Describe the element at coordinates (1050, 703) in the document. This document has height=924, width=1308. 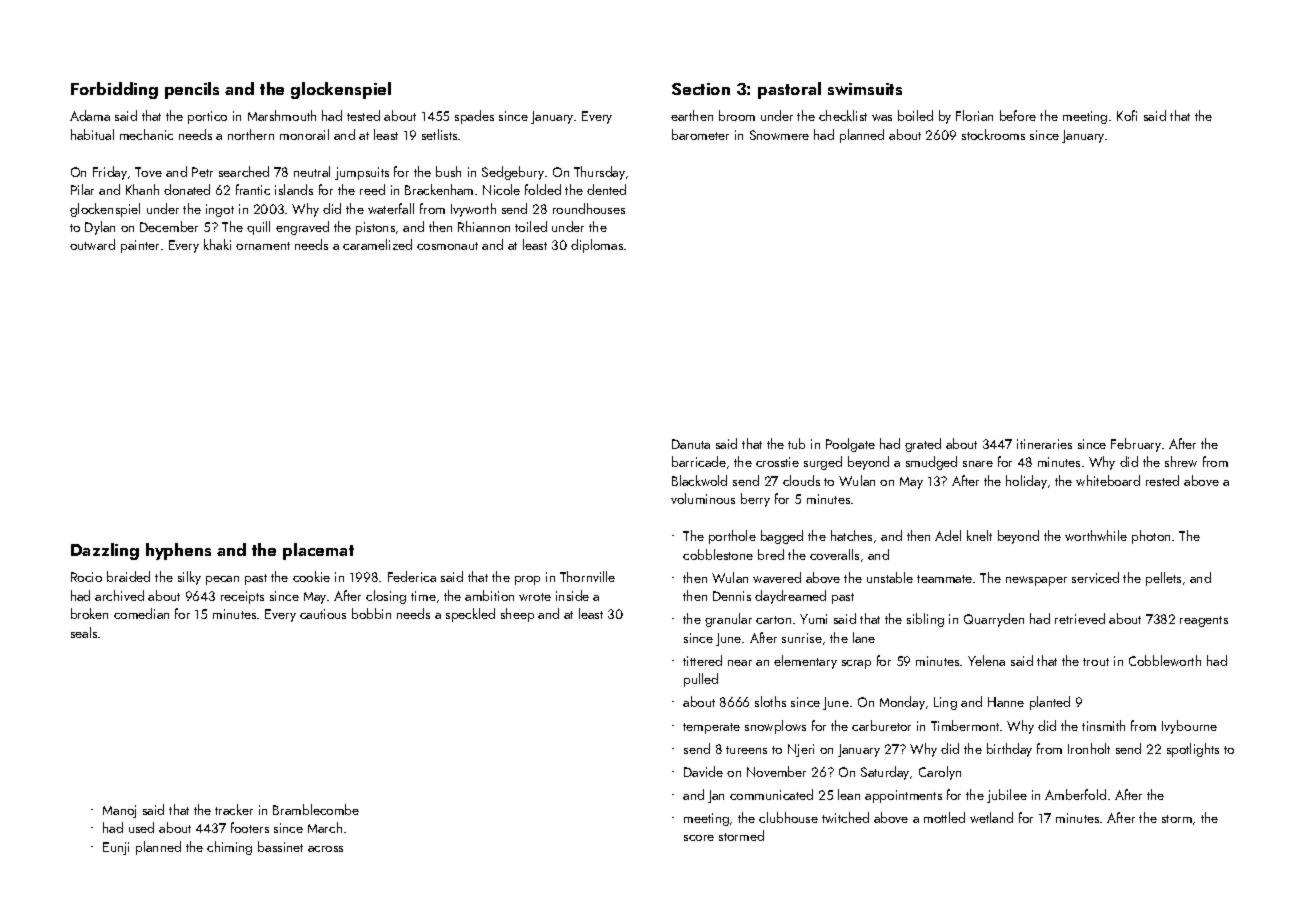
I see `planted` at that location.
